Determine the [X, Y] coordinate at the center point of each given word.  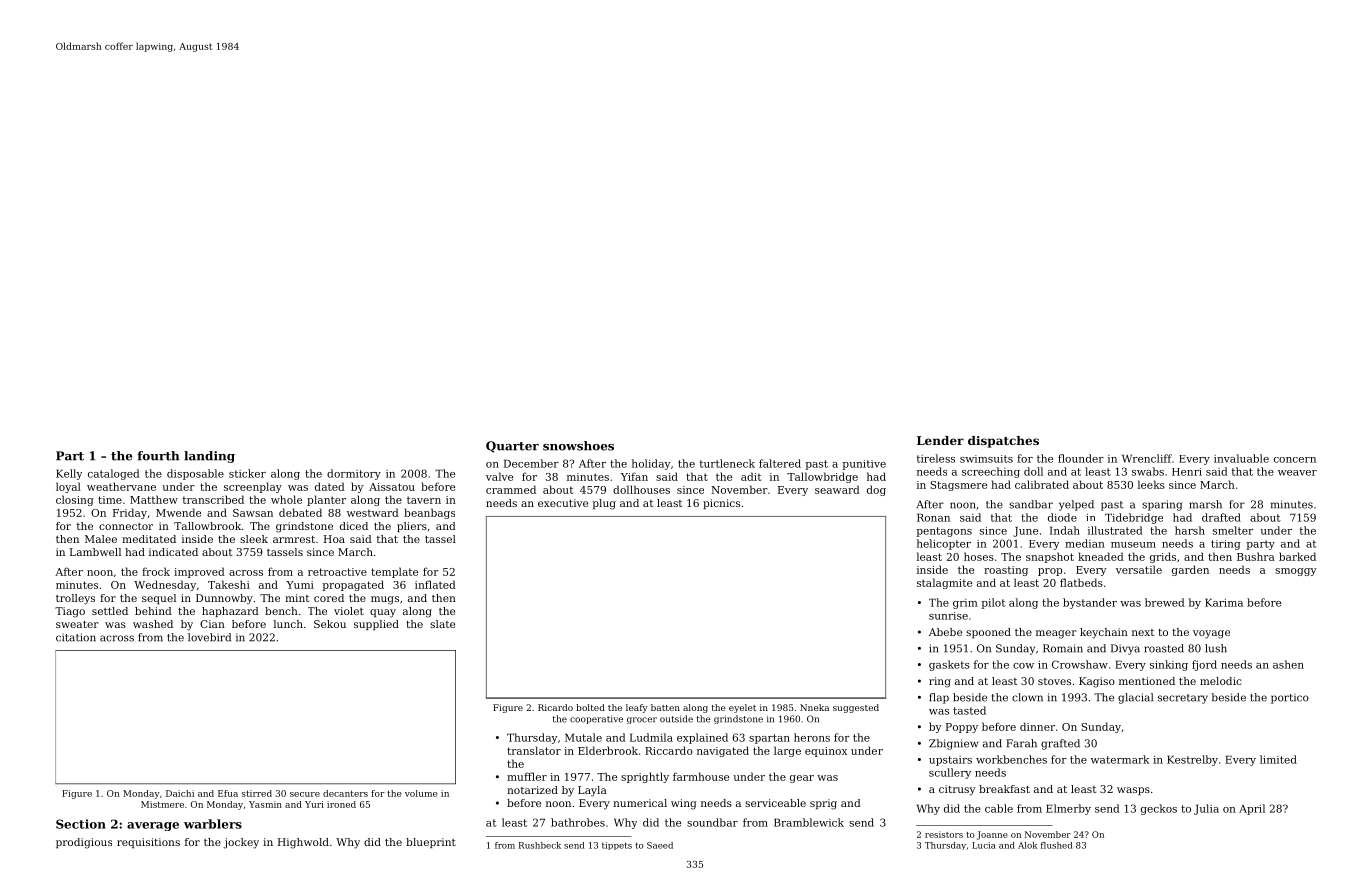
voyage [1211, 634]
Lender [940, 440]
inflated [435, 584]
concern [1295, 460]
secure [305, 794]
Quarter [512, 447]
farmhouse [701, 776]
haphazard [230, 612]
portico [1290, 698]
